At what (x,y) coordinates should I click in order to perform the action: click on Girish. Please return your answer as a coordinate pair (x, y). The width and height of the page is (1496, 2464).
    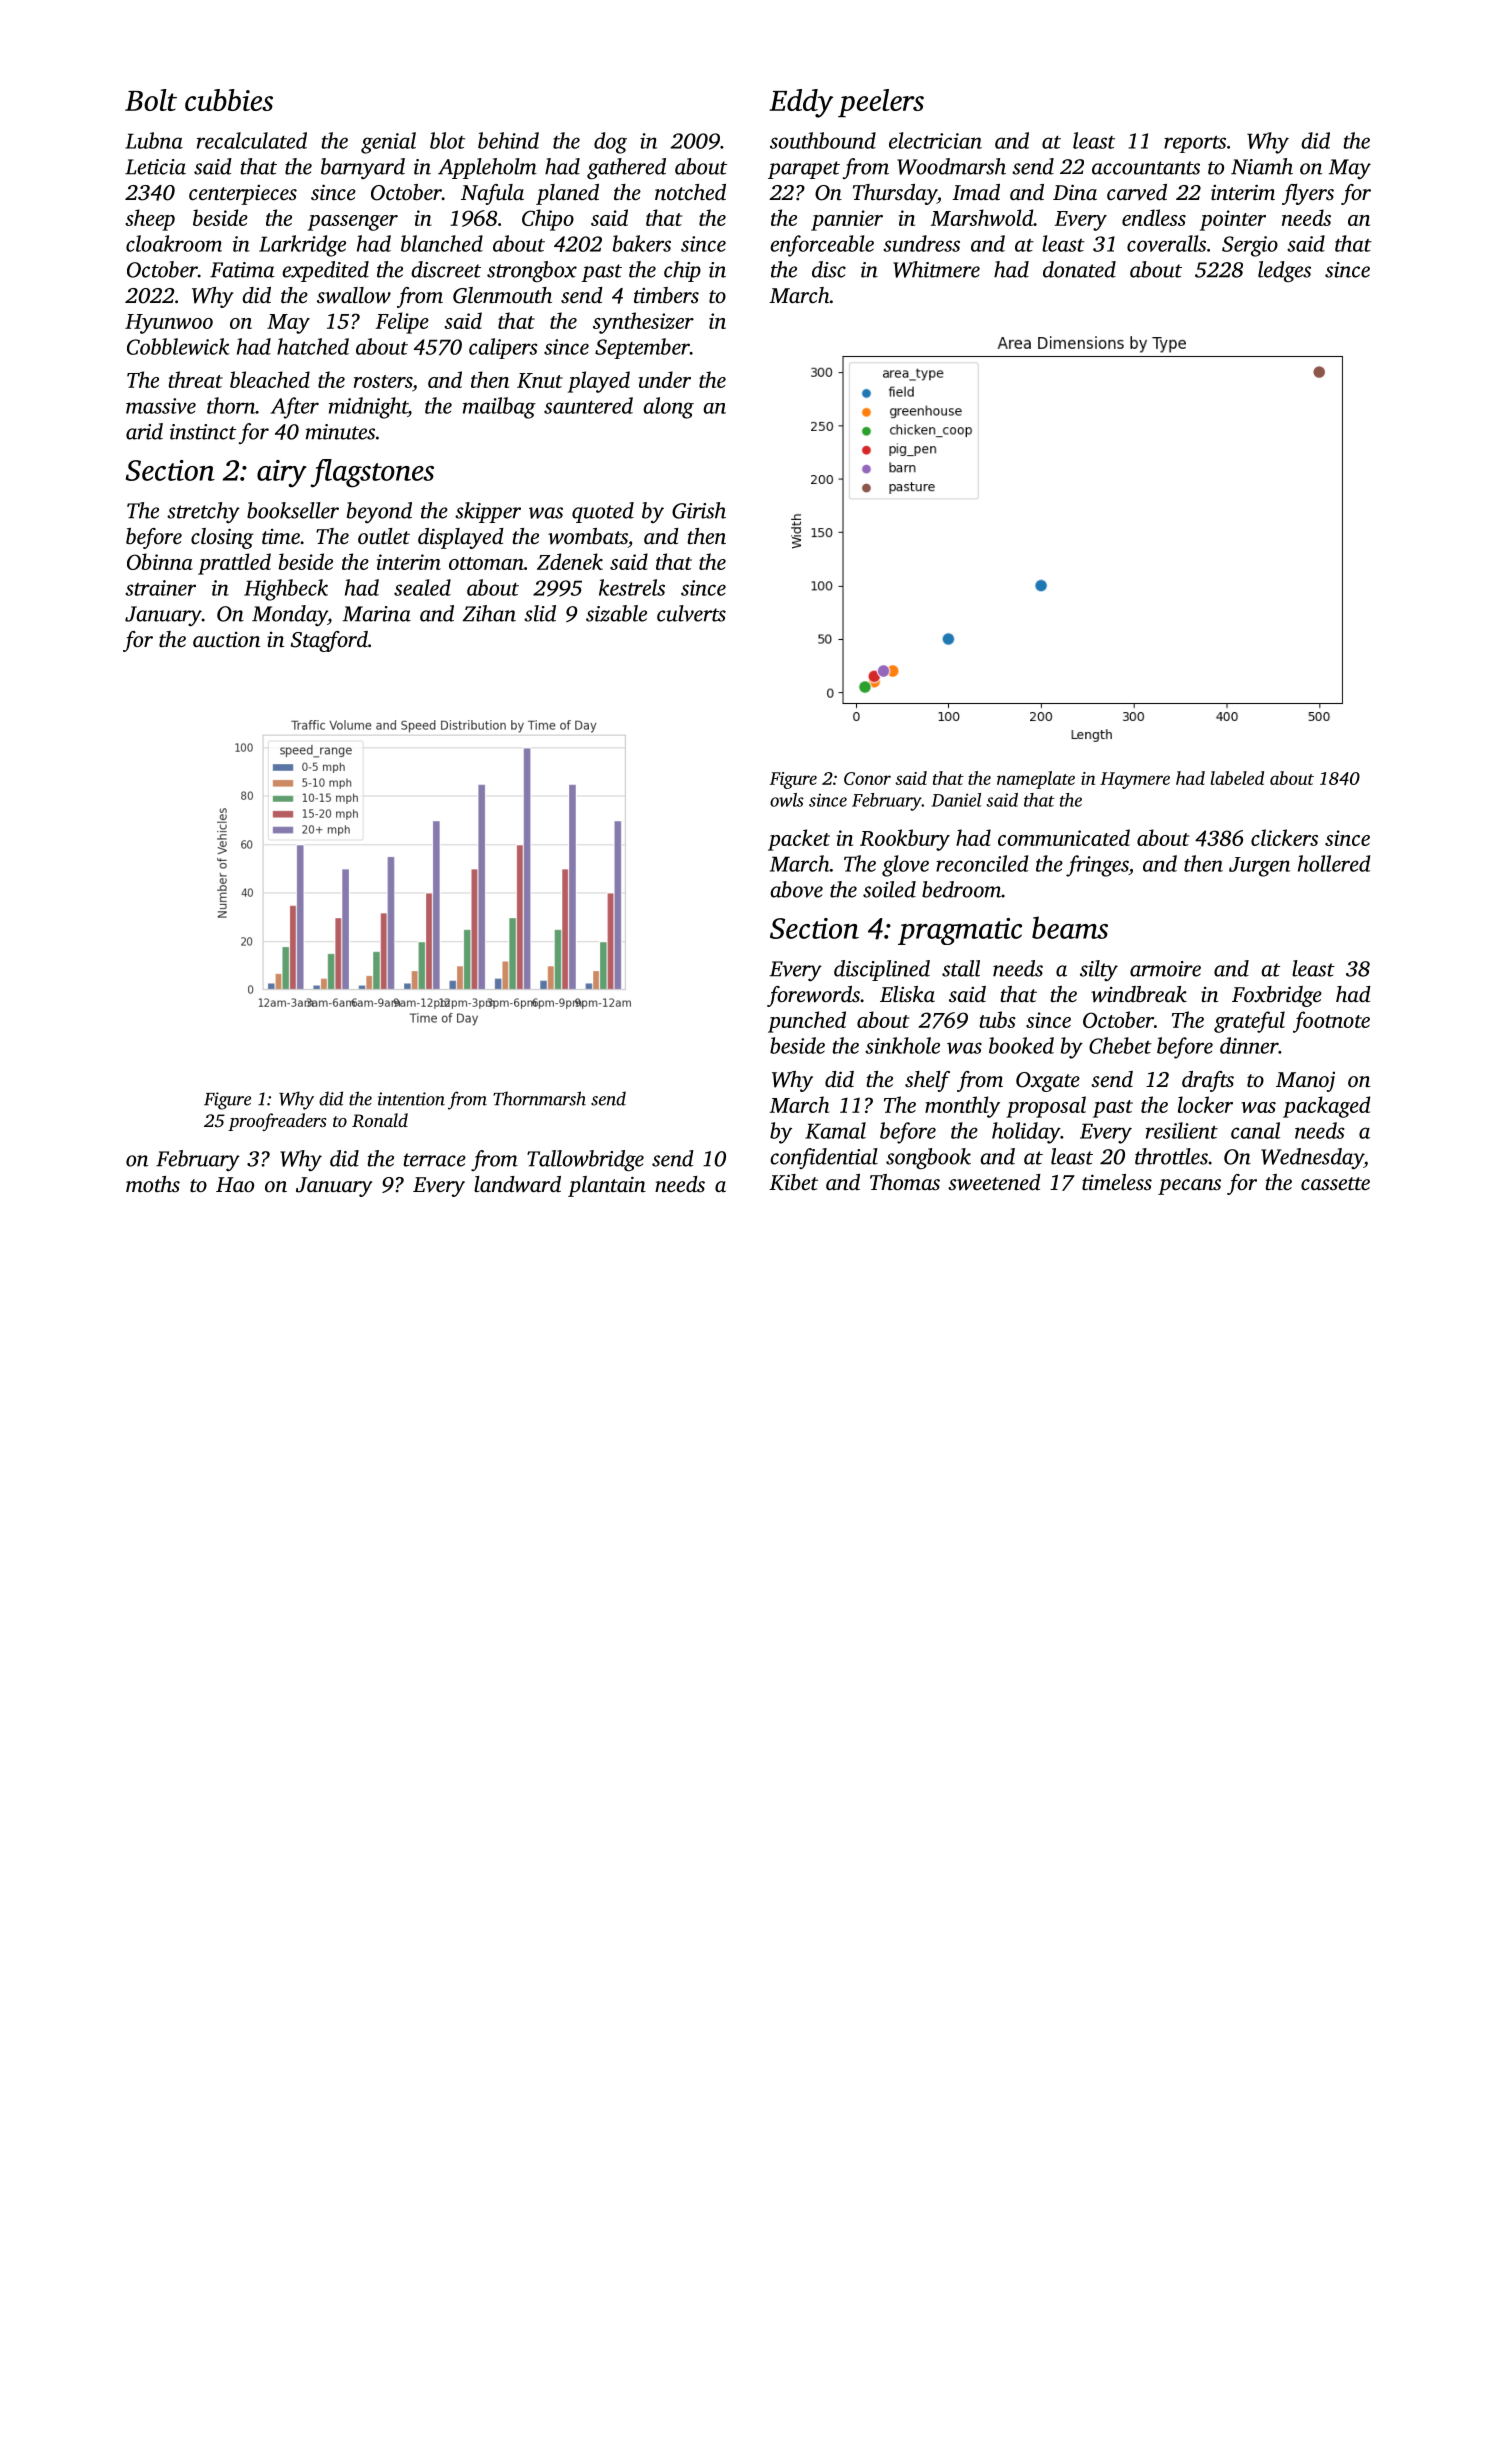
    Looking at the image, I should click on (699, 510).
